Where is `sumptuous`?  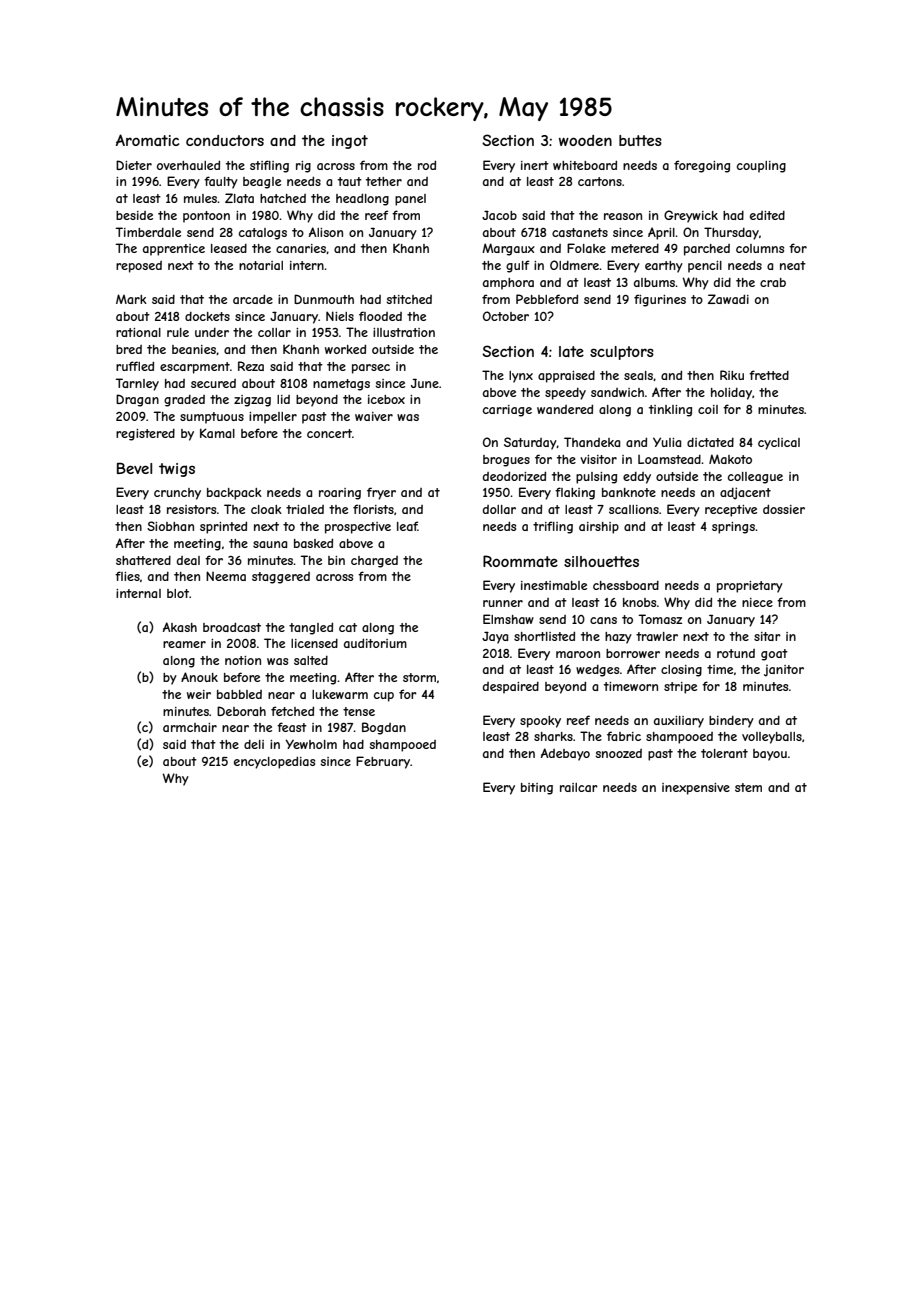 sumptuous is located at coordinates (212, 418).
